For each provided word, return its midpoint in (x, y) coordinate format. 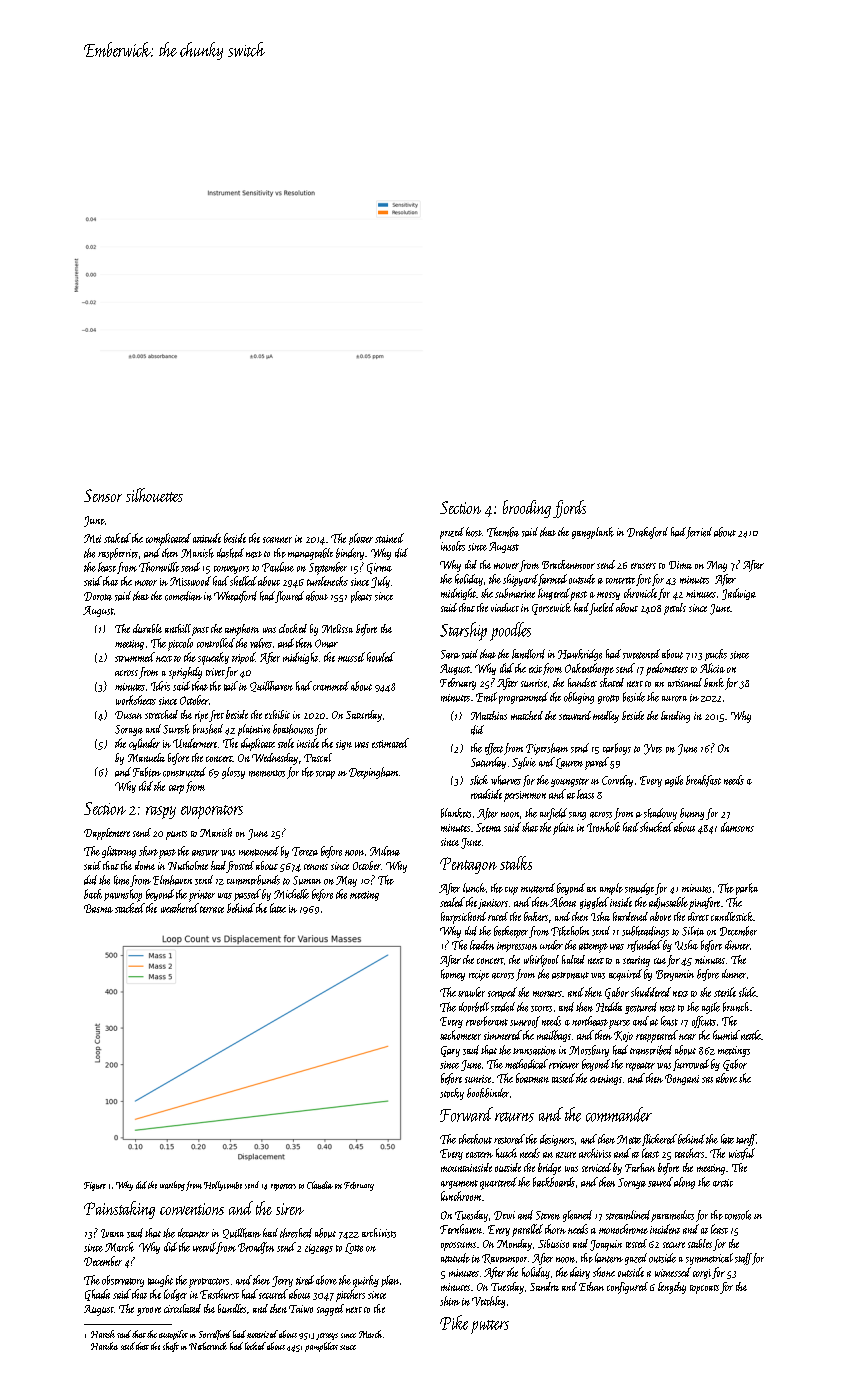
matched (527, 715)
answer (205, 853)
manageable (310, 554)
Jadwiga (739, 594)
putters (490, 1327)
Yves (653, 749)
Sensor (103, 495)
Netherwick (208, 1346)
